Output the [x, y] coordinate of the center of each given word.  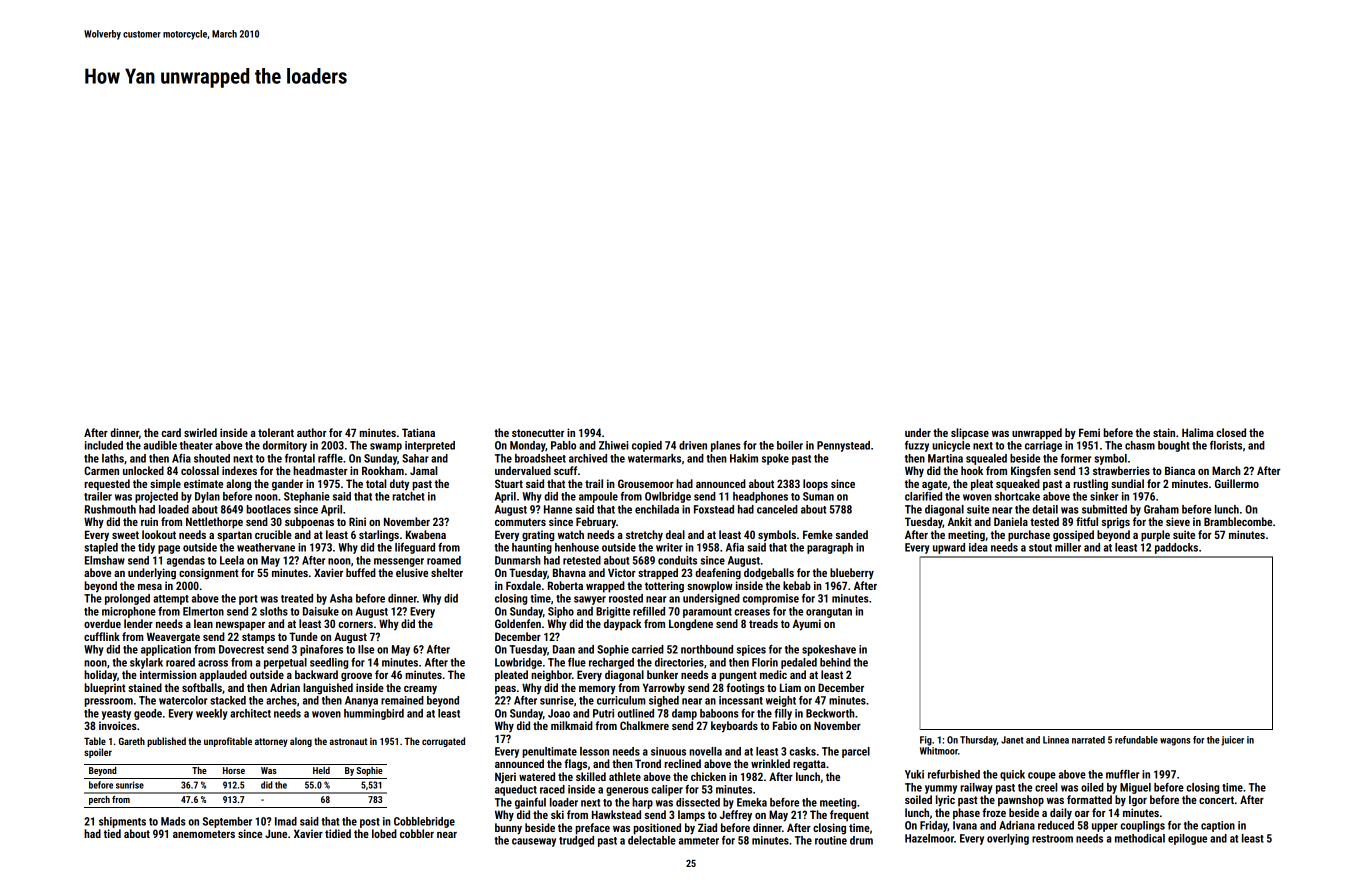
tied [112, 833]
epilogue [1187, 839]
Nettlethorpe [214, 523]
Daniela [1011, 521]
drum [861, 840]
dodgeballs [769, 574]
